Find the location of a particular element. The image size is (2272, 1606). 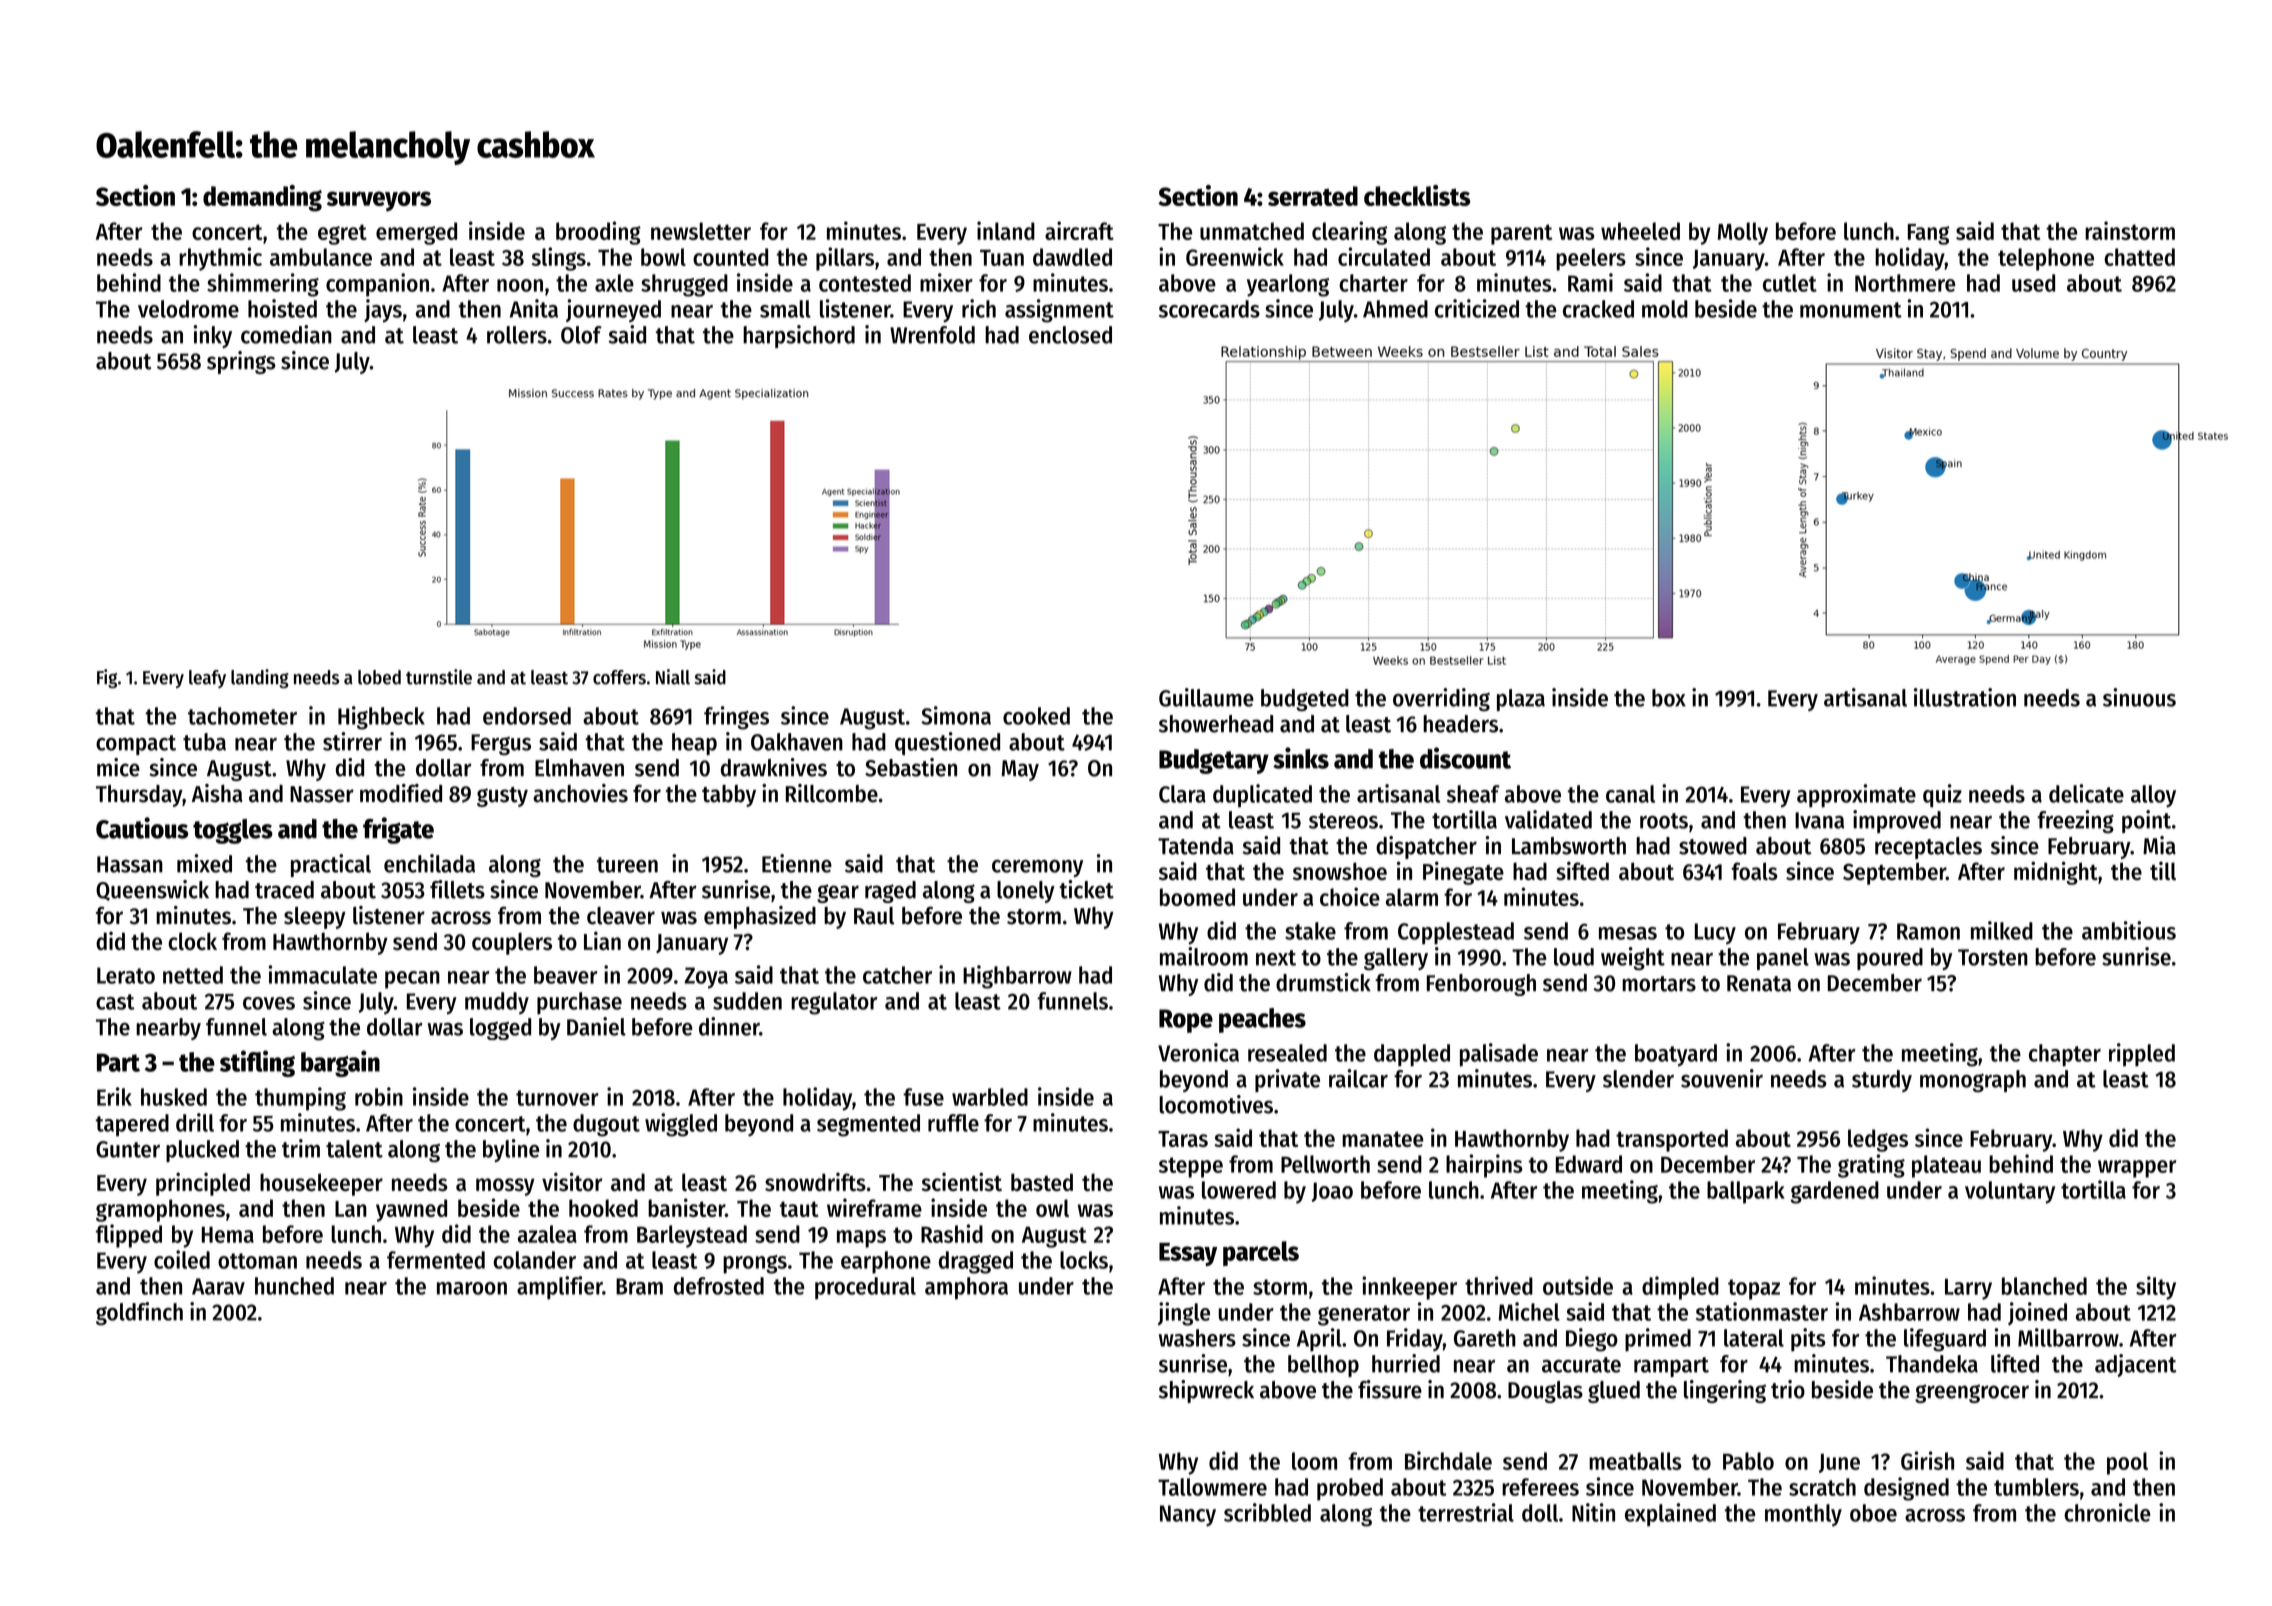

scorecards is located at coordinates (1209, 309).
